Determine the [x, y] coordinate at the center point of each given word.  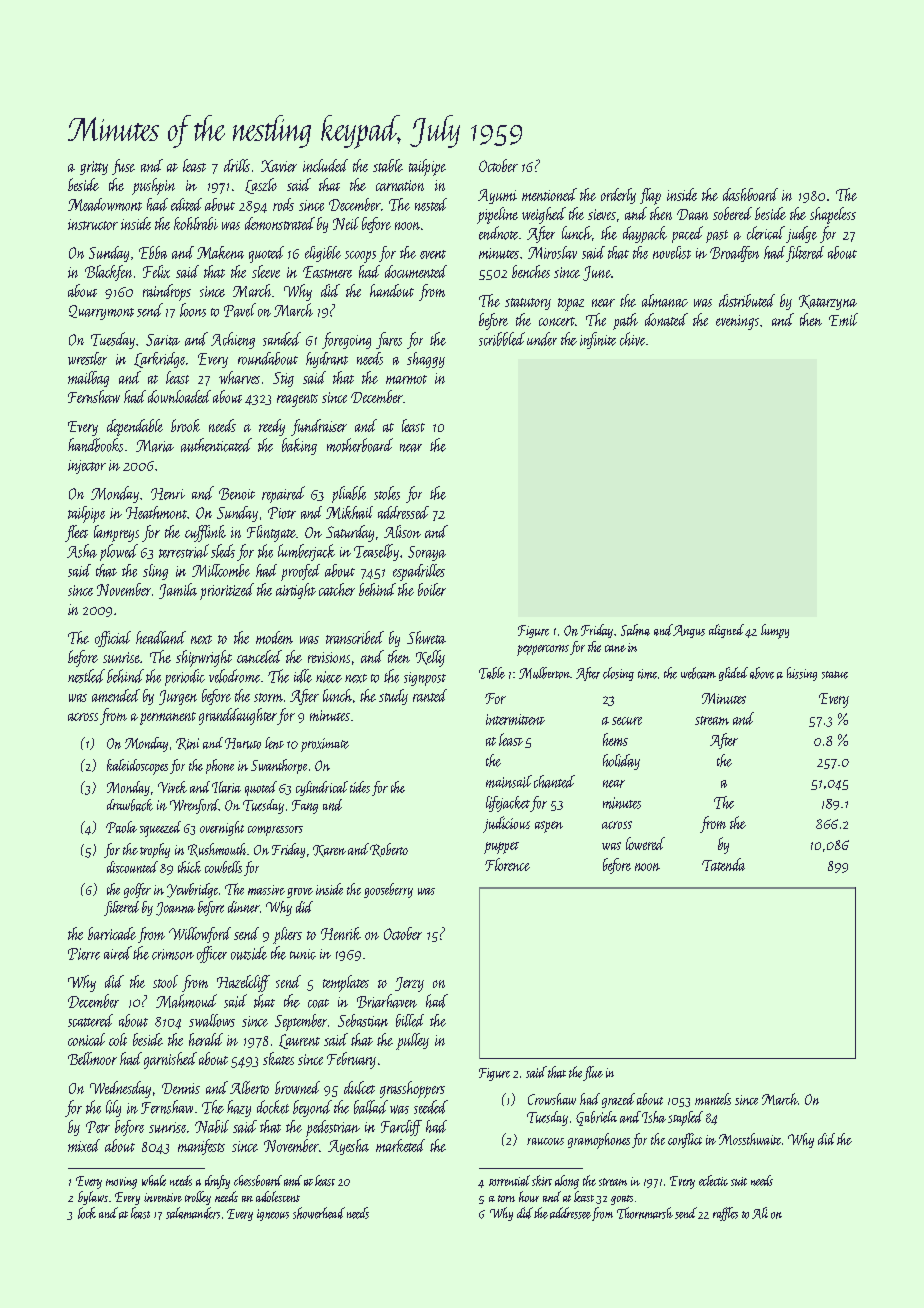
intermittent [515, 719]
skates [278, 1058]
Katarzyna [828, 302]
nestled [86, 676]
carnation [400, 185]
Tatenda [723, 864]
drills [237, 165]
